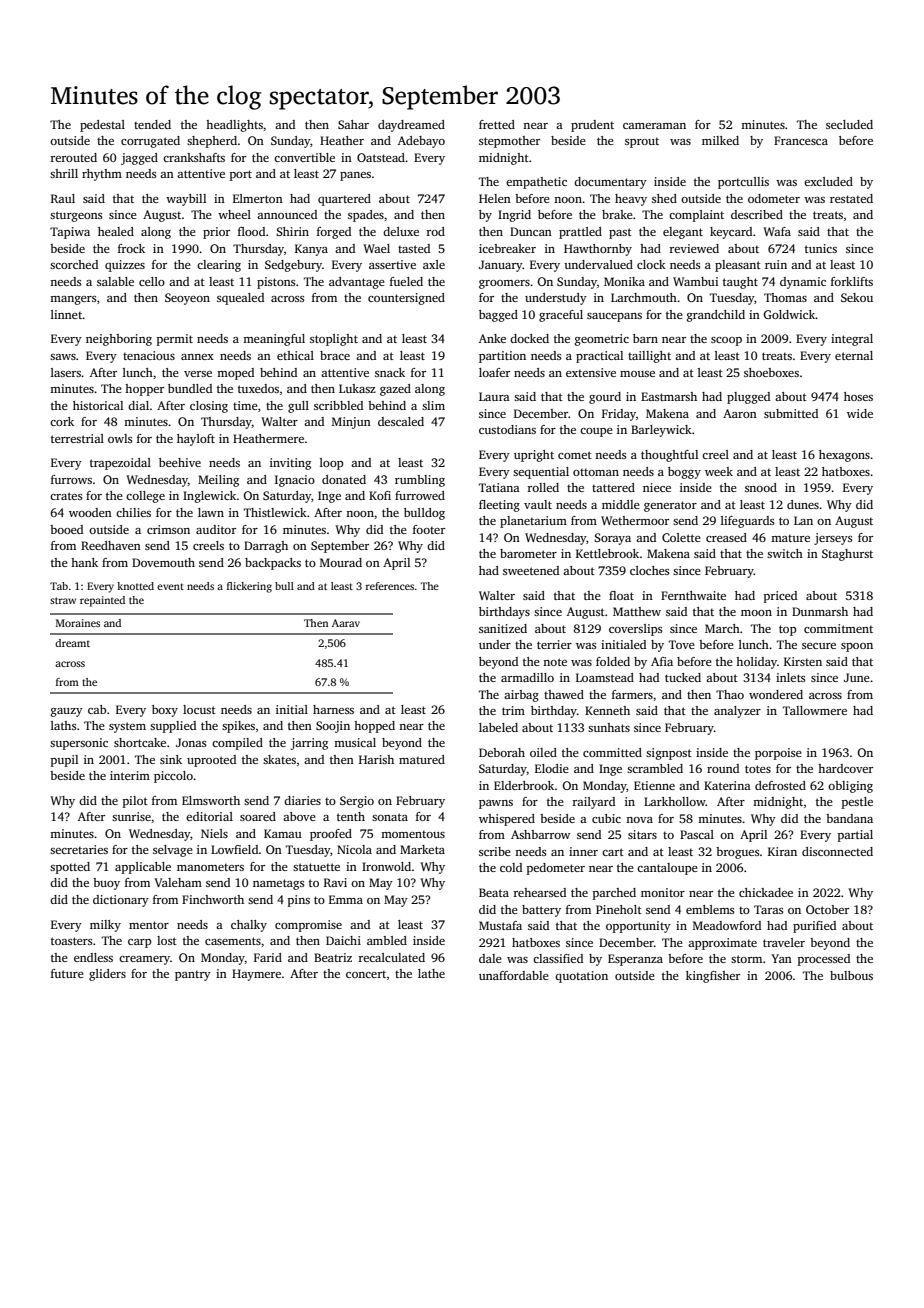  What do you see at coordinates (120, 438) in the document?
I see `owls` at bounding box center [120, 438].
